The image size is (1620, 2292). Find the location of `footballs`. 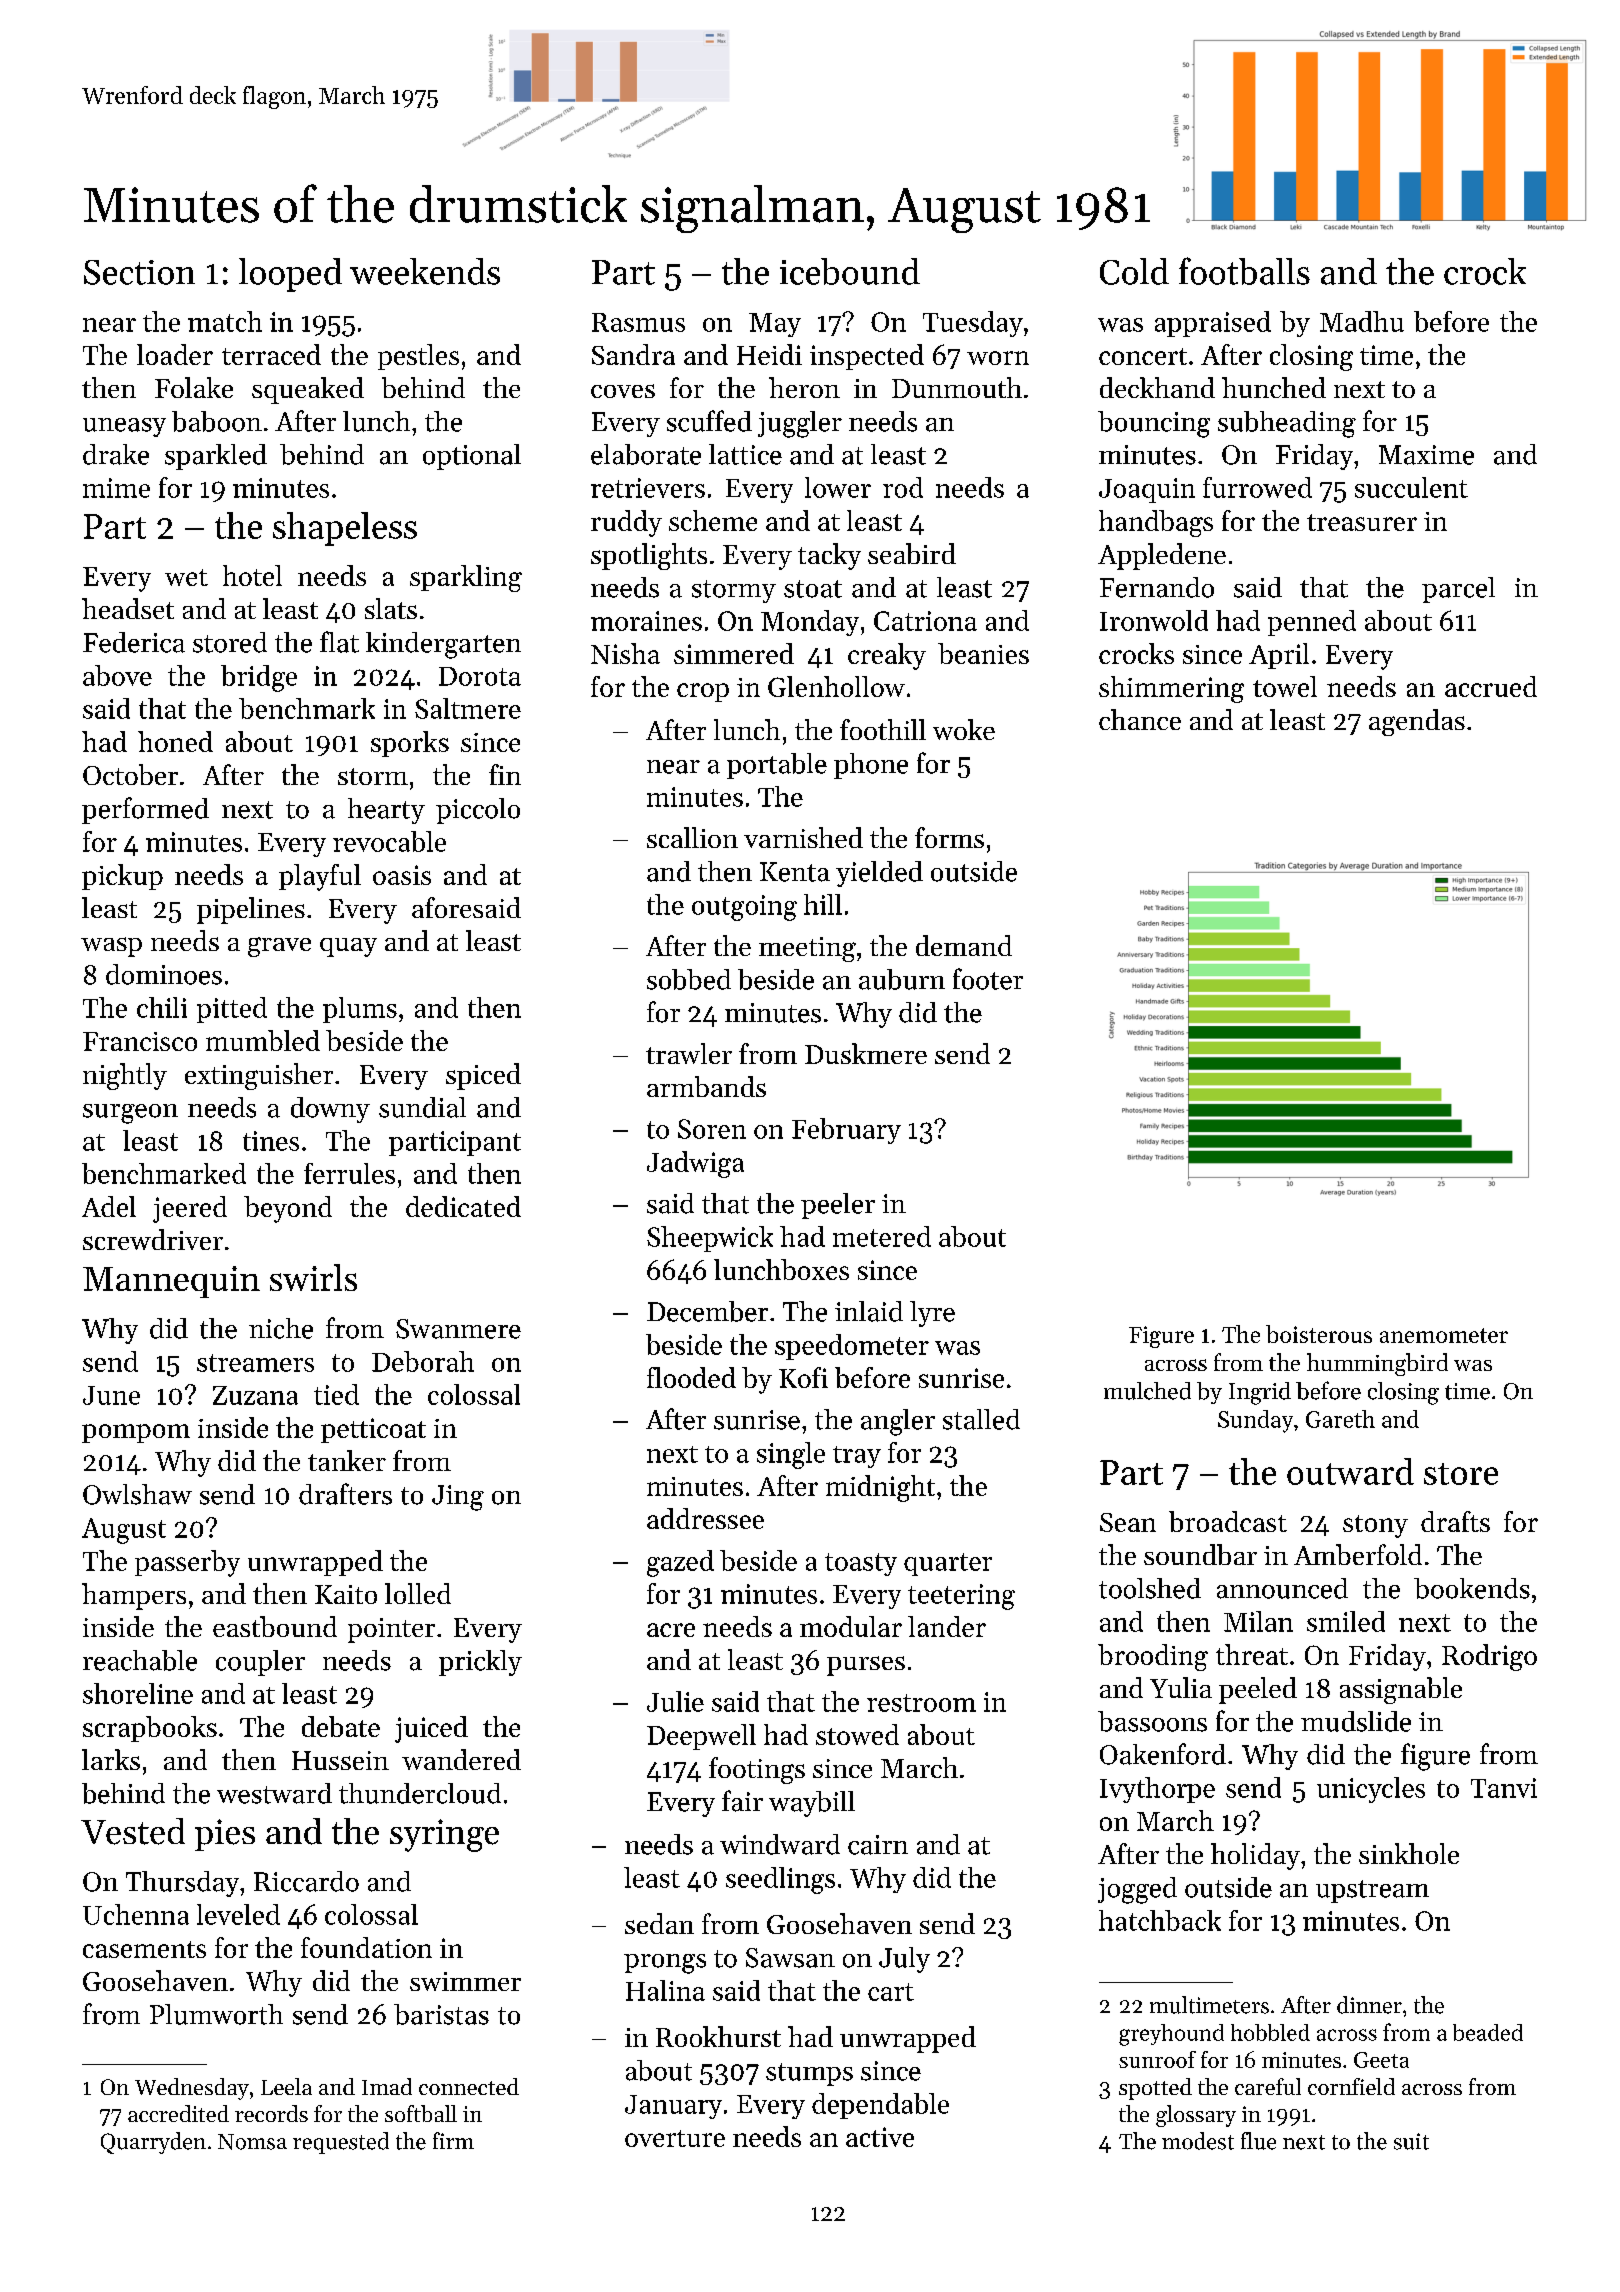

footballs is located at coordinates (1244, 271).
